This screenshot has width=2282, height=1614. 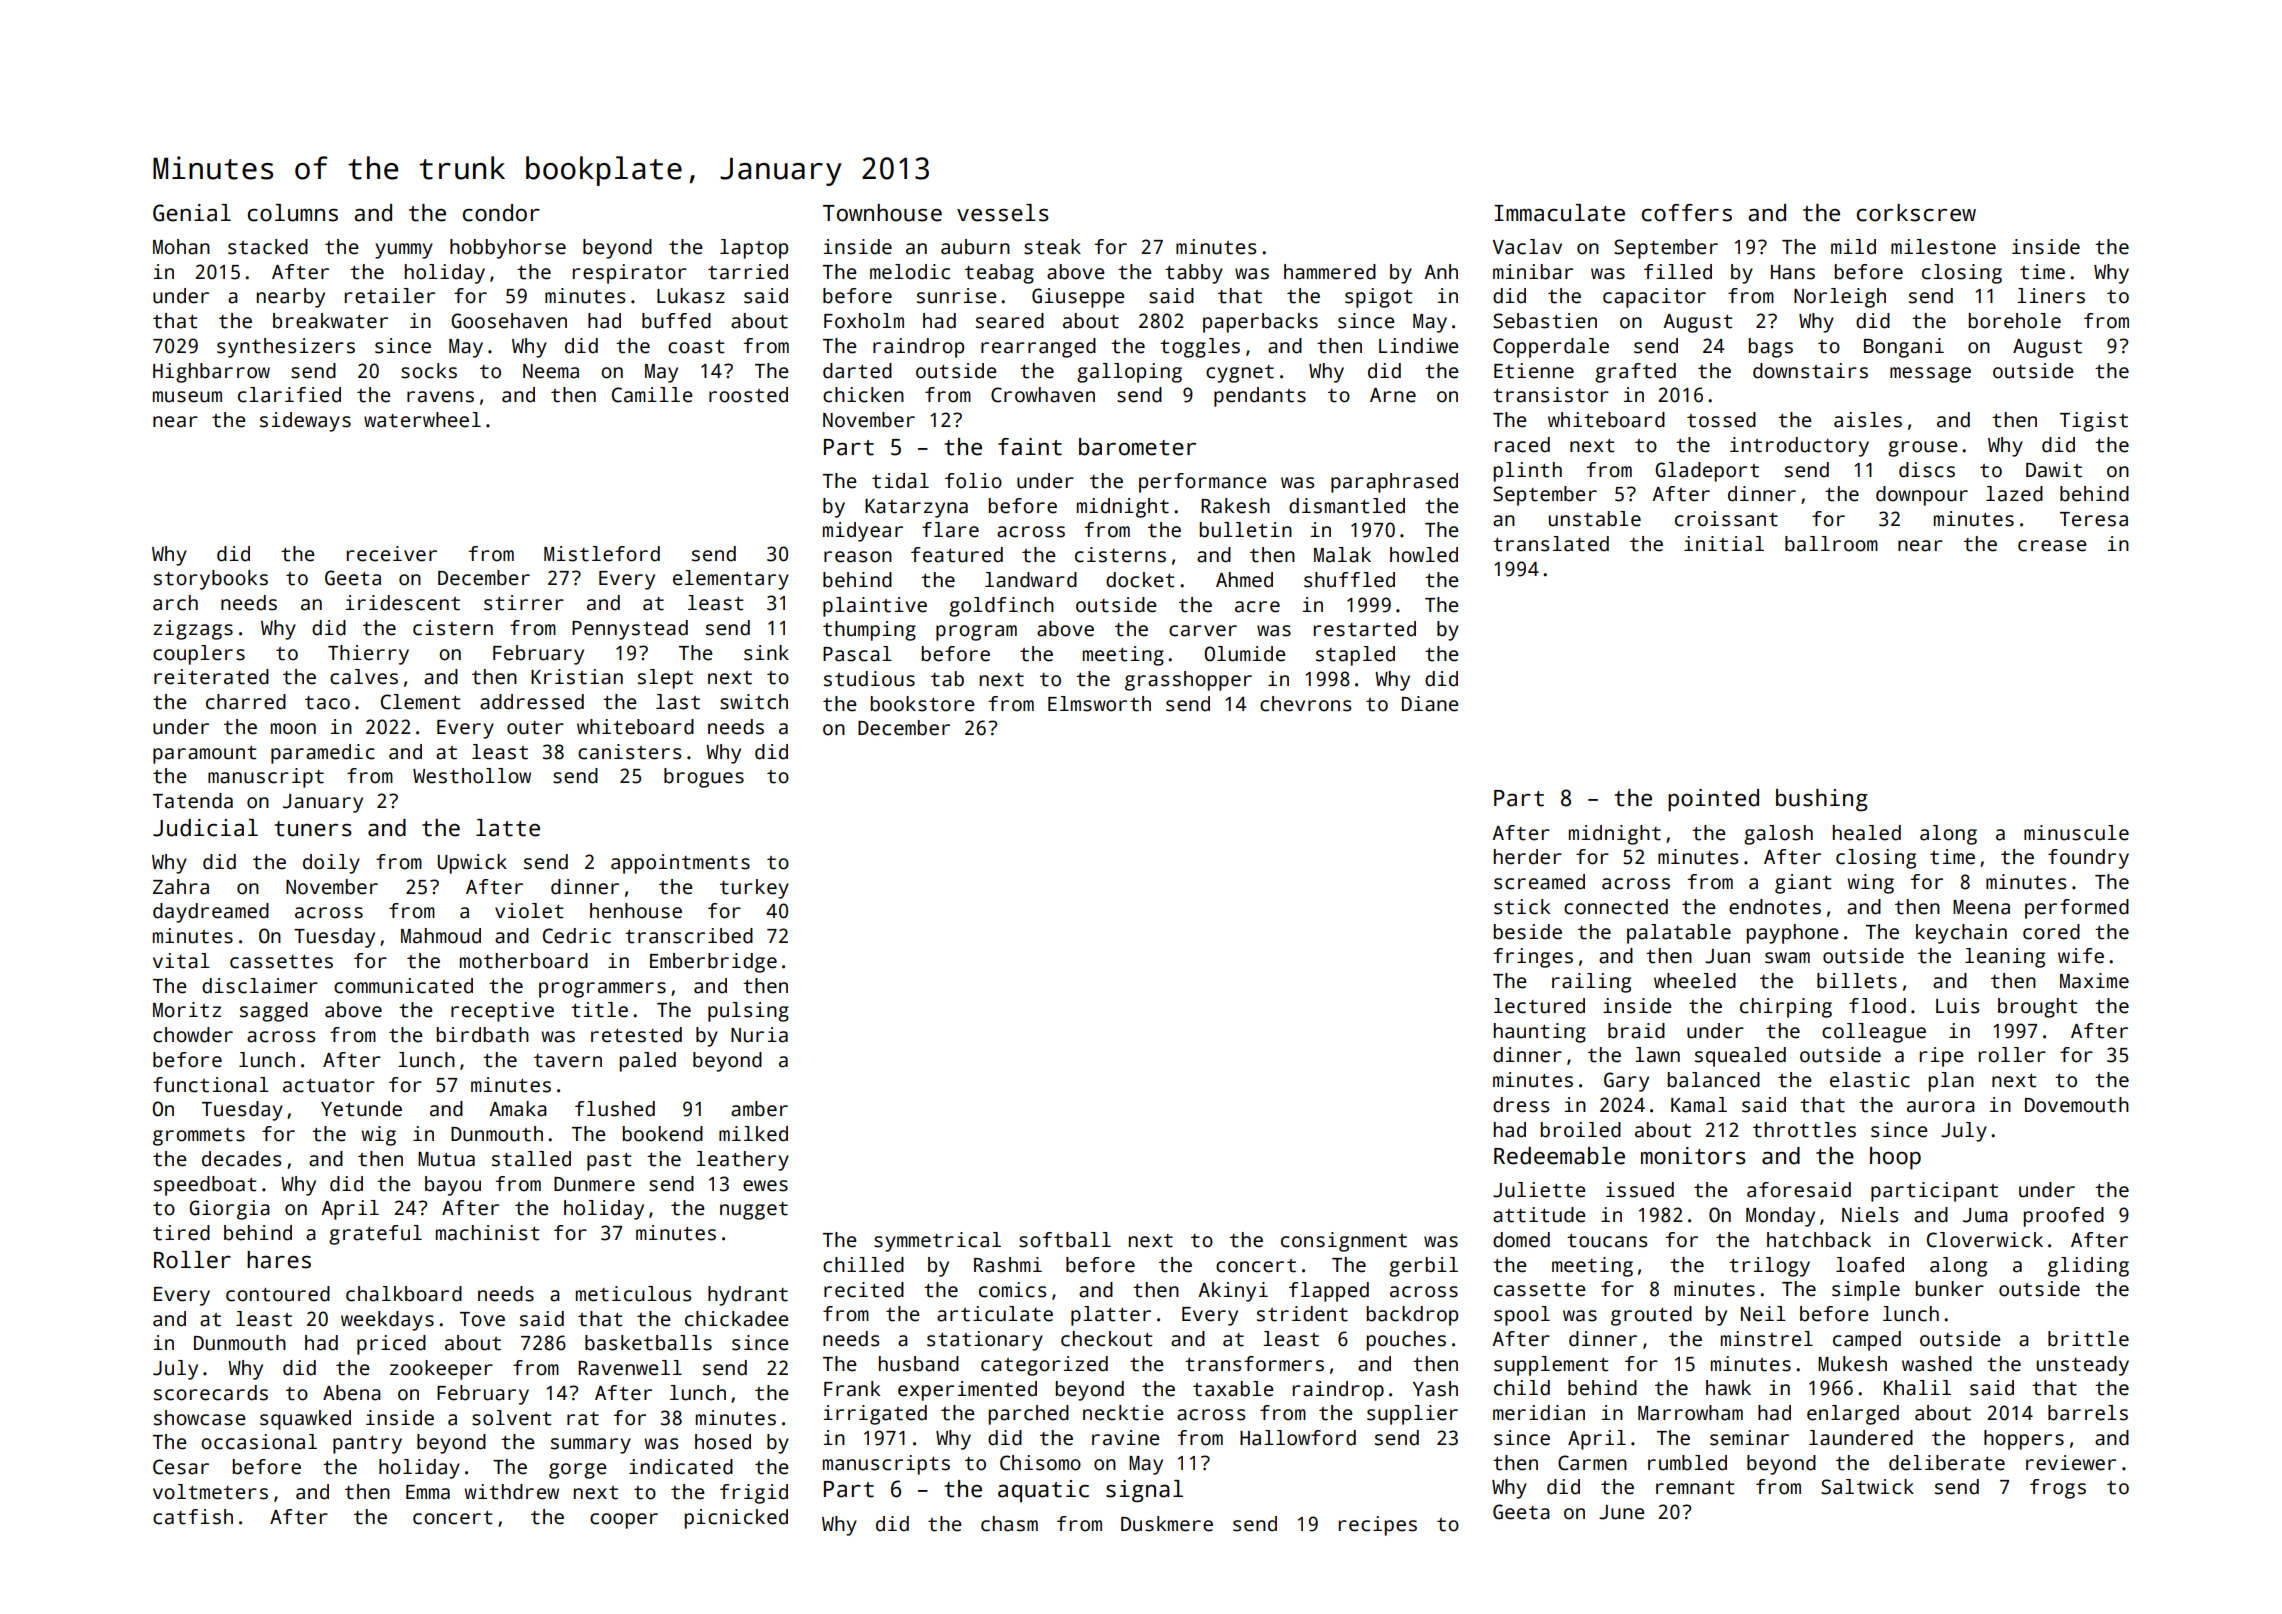 I want to click on brogues, so click(x=704, y=778).
